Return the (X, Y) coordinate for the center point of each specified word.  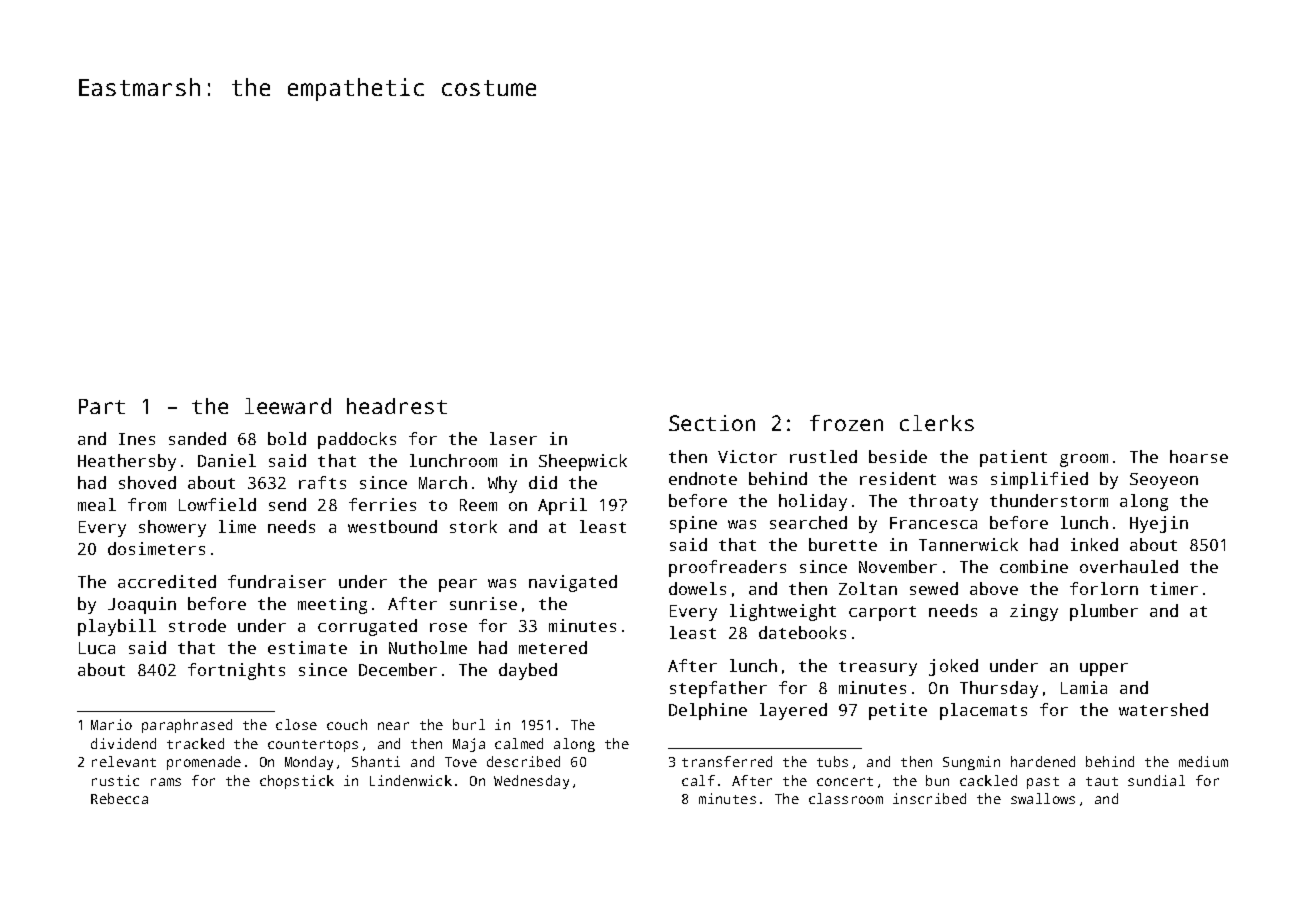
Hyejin (1159, 524)
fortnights (236, 671)
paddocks (357, 440)
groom (1084, 460)
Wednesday (531, 782)
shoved (147, 482)
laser (513, 438)
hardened (1043, 761)
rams (166, 782)
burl (469, 724)
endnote (703, 478)
